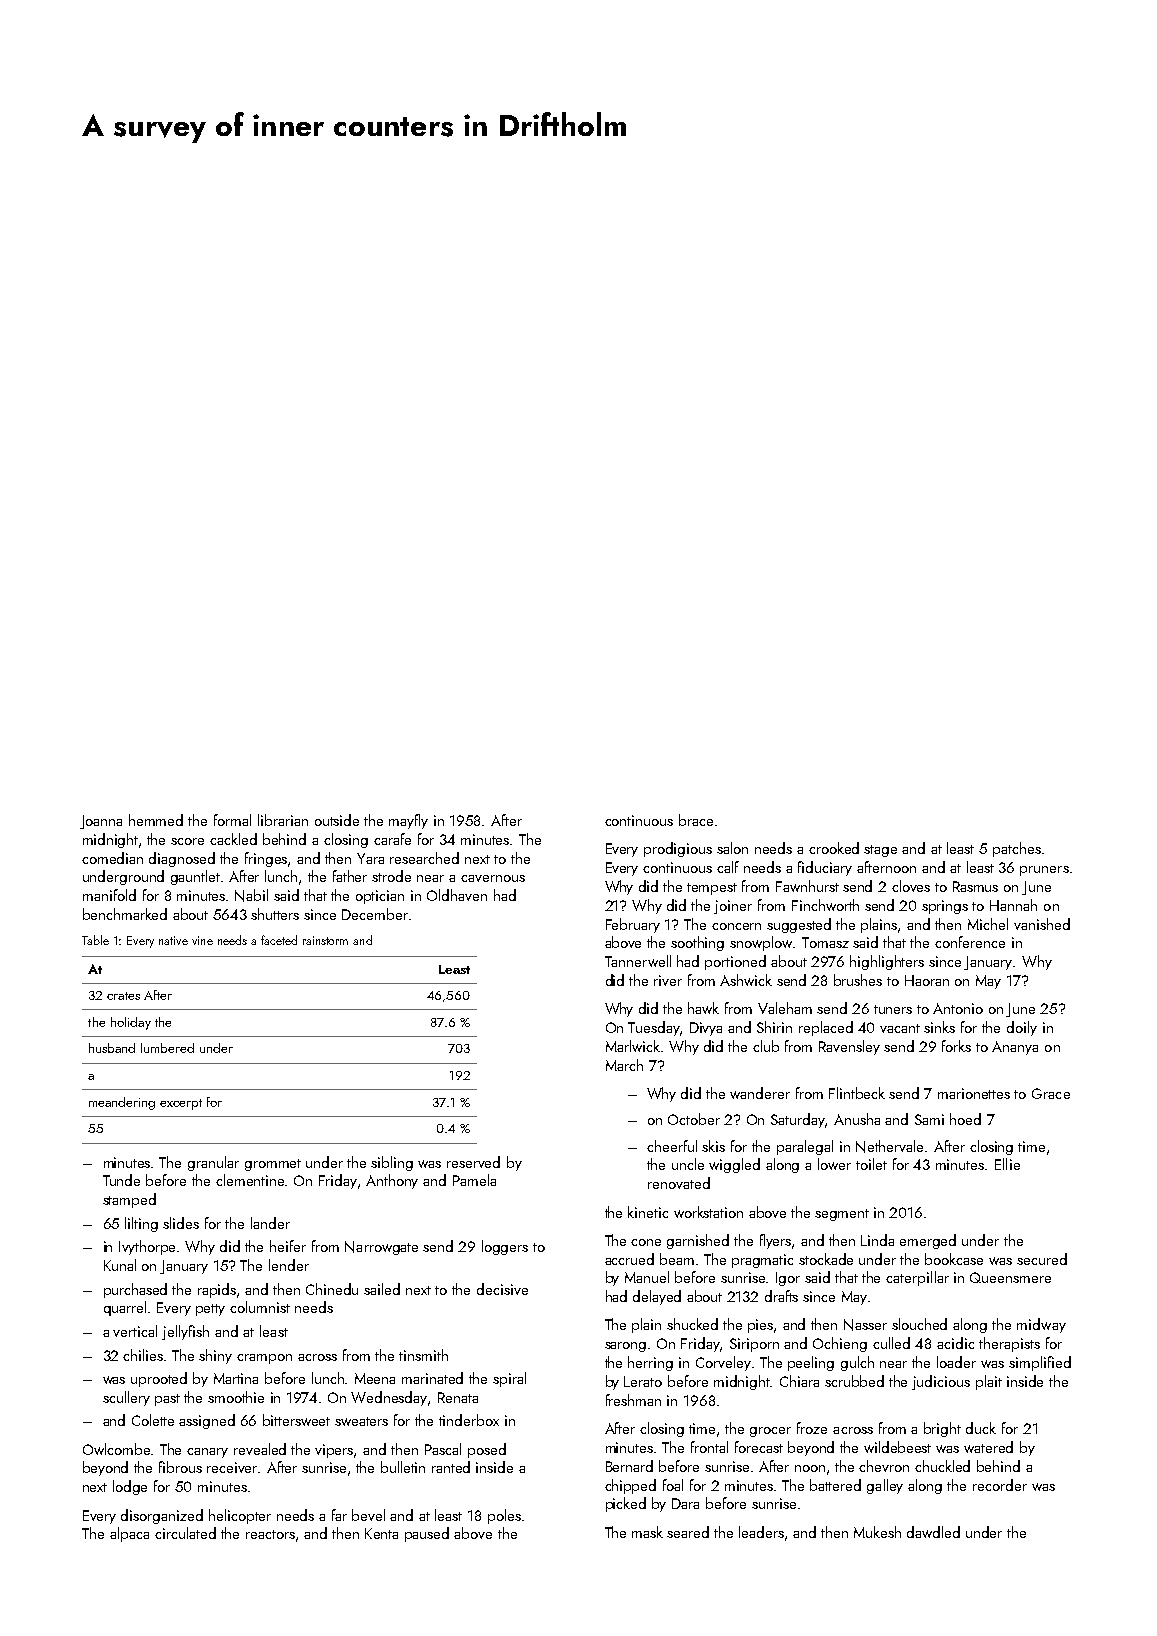 The height and width of the screenshot is (1636, 1157). Describe the element at coordinates (381, 1533) in the screenshot. I see `Kenta` at that location.
